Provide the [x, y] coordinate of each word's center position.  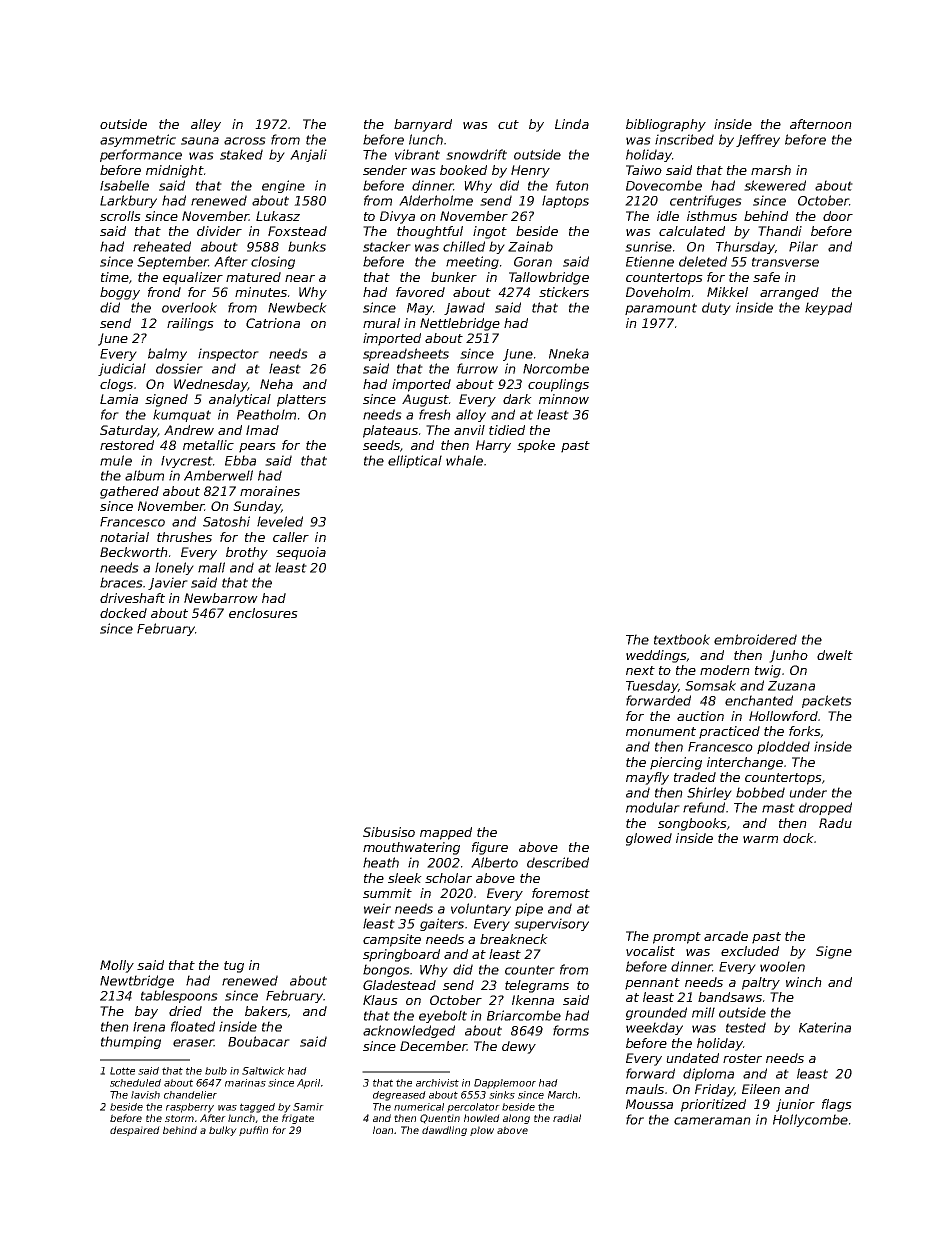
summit [387, 893]
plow [482, 1131]
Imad [262, 430]
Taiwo [644, 170]
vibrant [417, 154]
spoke [536, 446]
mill [703, 1012]
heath [381, 862]
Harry [493, 446]
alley [206, 125]
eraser [193, 1043]
